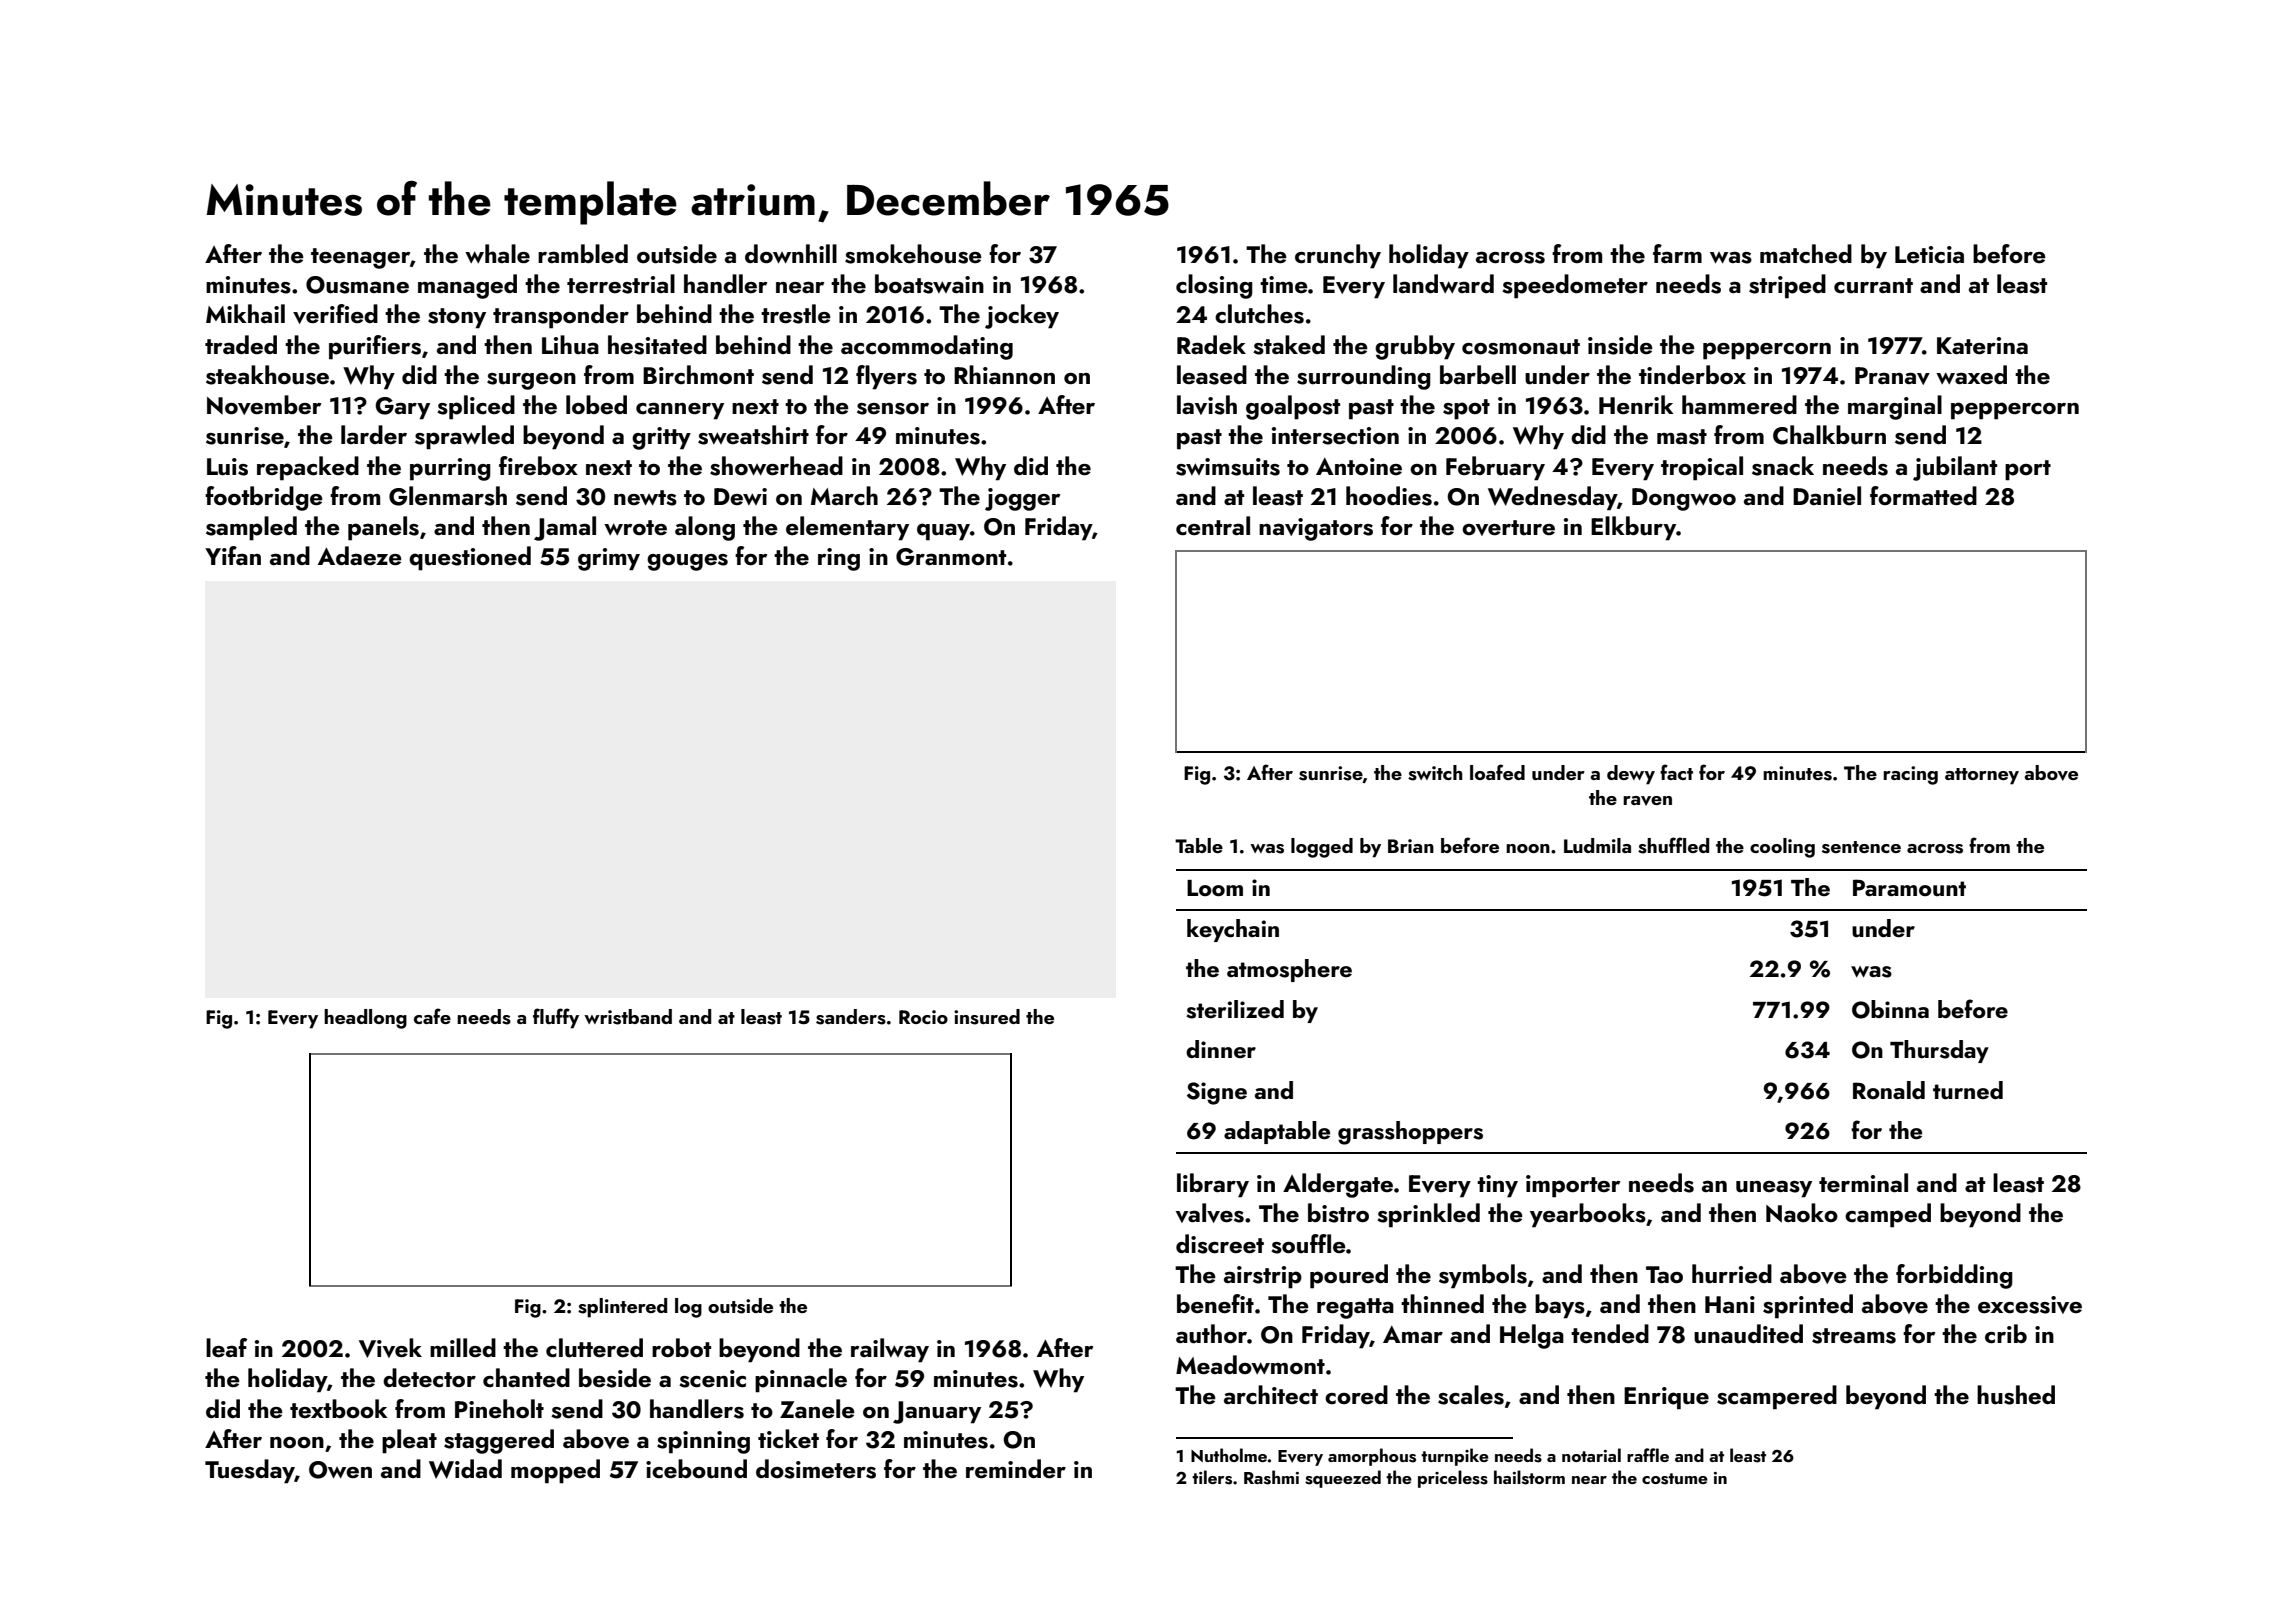 The width and height of the screenshot is (2292, 1620). What do you see at coordinates (1022, 316) in the screenshot?
I see `jockey` at bounding box center [1022, 316].
